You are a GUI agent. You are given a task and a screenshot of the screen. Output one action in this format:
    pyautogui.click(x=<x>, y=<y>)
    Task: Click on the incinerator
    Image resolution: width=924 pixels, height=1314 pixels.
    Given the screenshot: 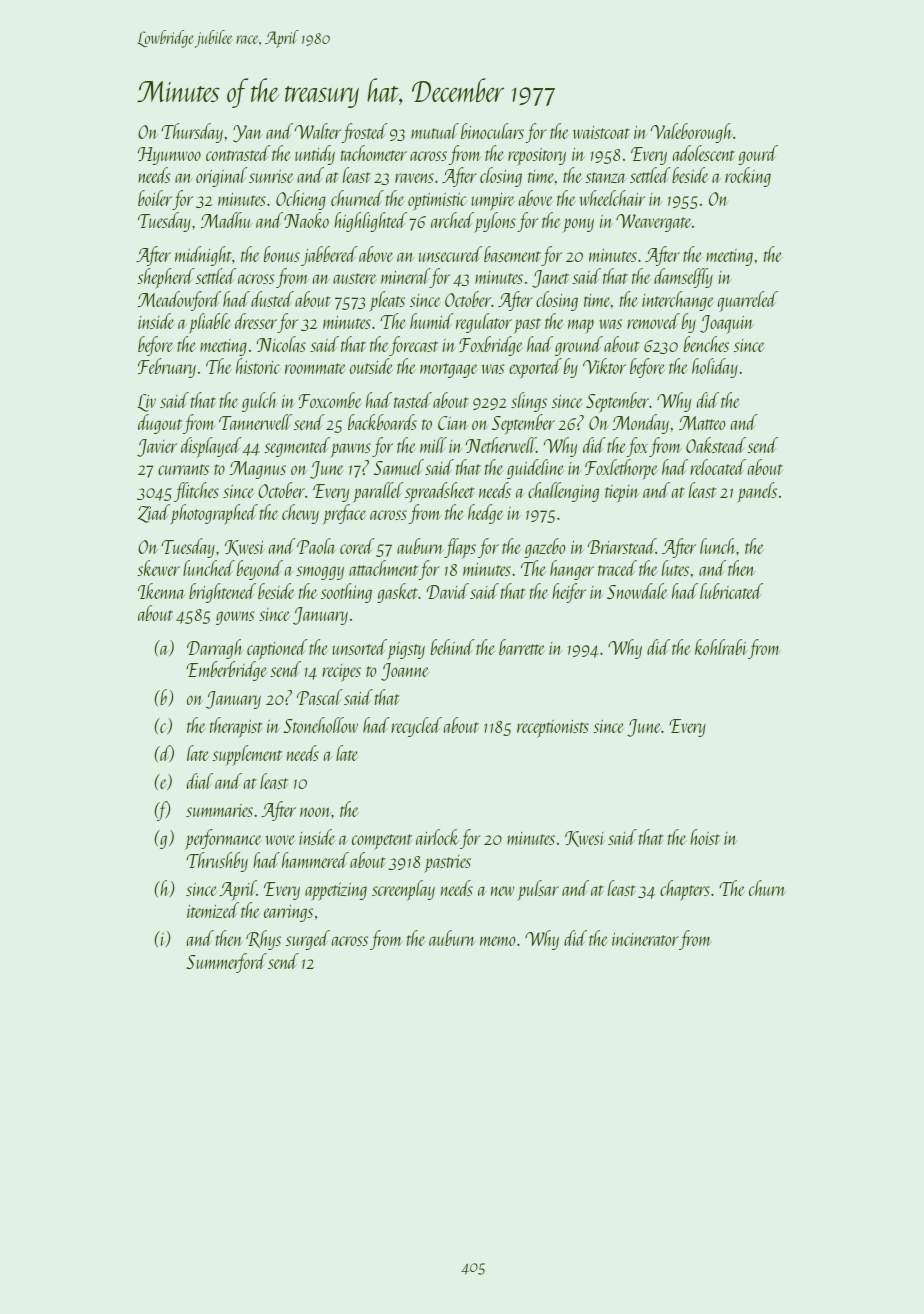 What is the action you would take?
    pyautogui.click(x=645, y=939)
